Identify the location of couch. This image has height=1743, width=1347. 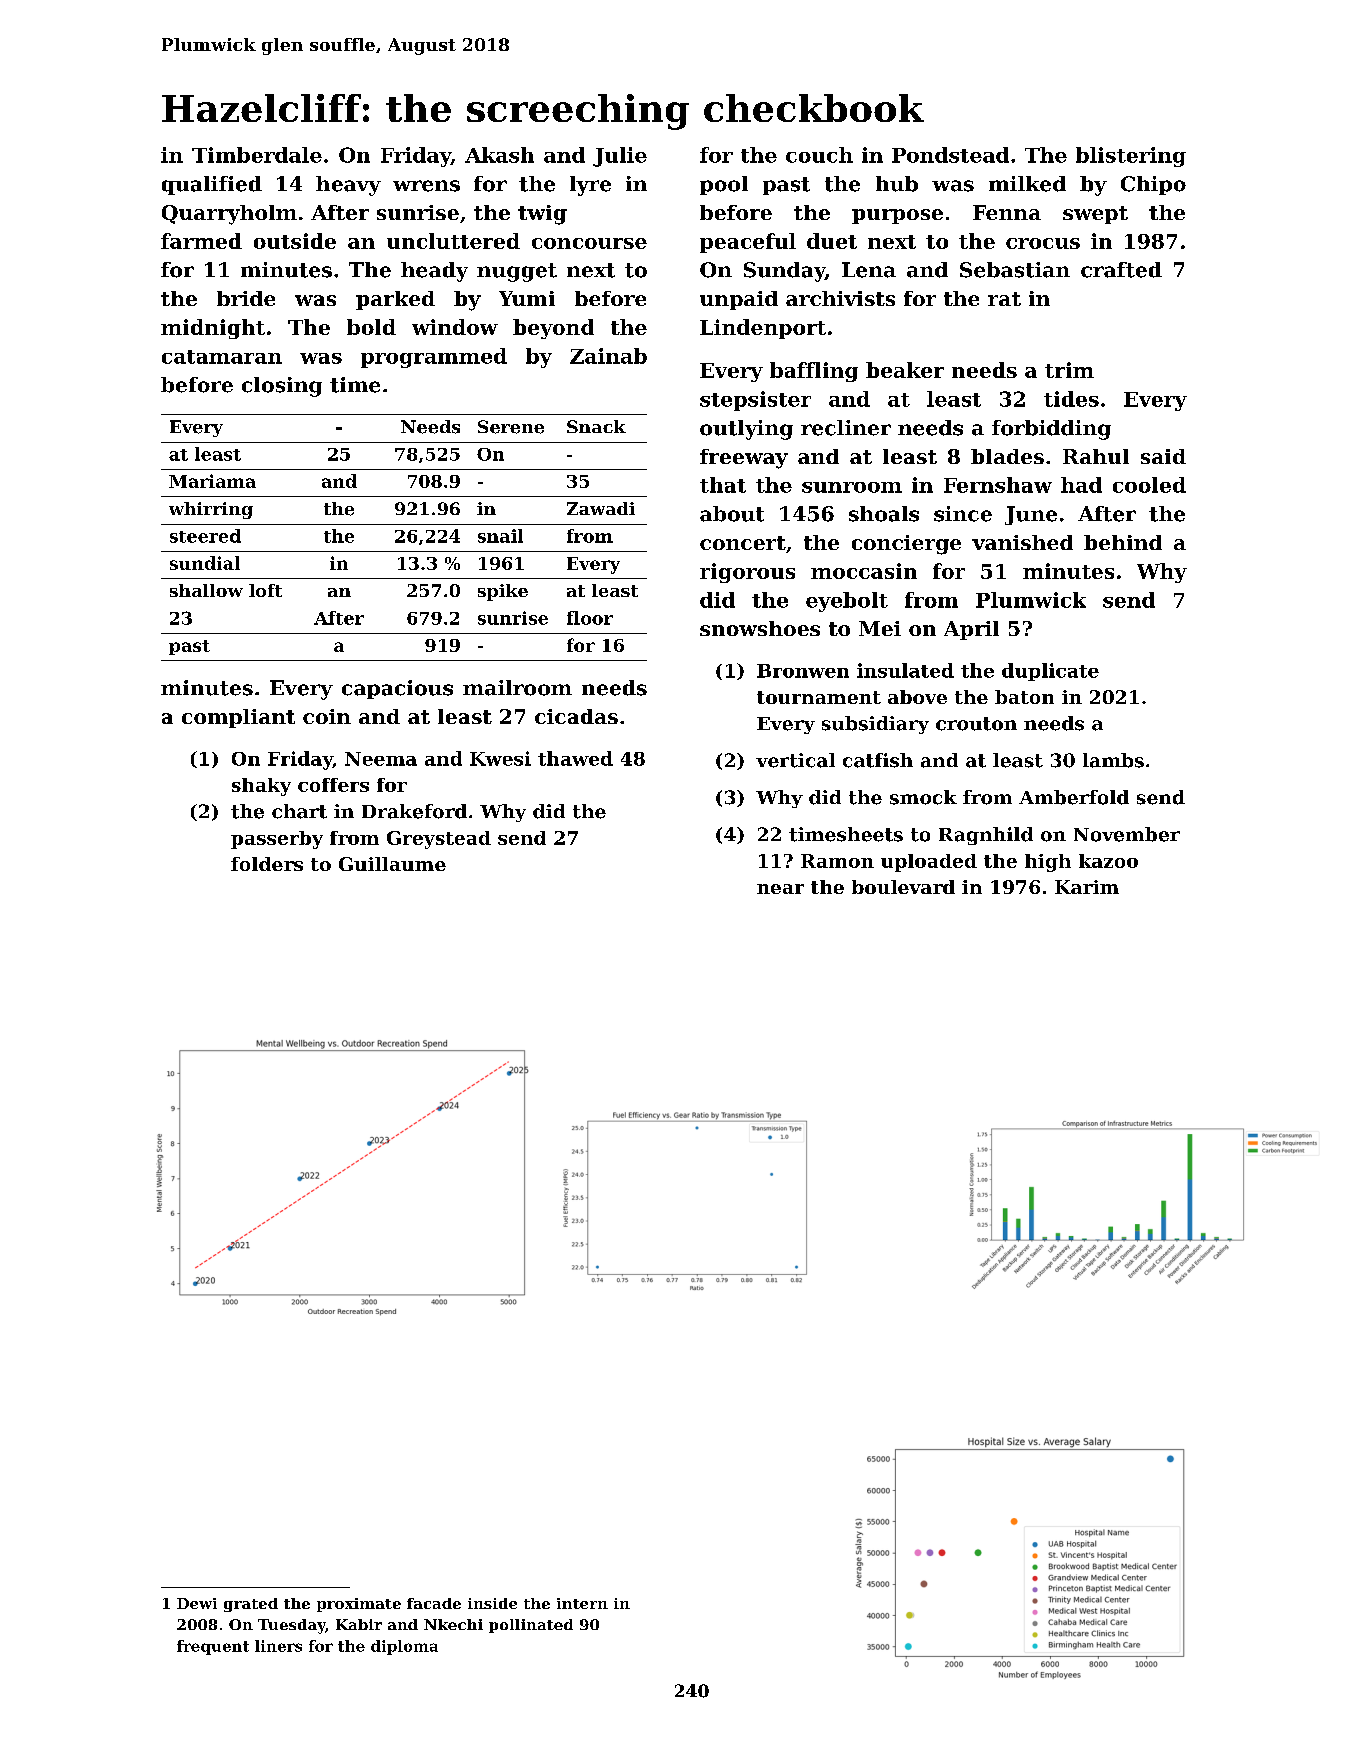
(819, 155).
